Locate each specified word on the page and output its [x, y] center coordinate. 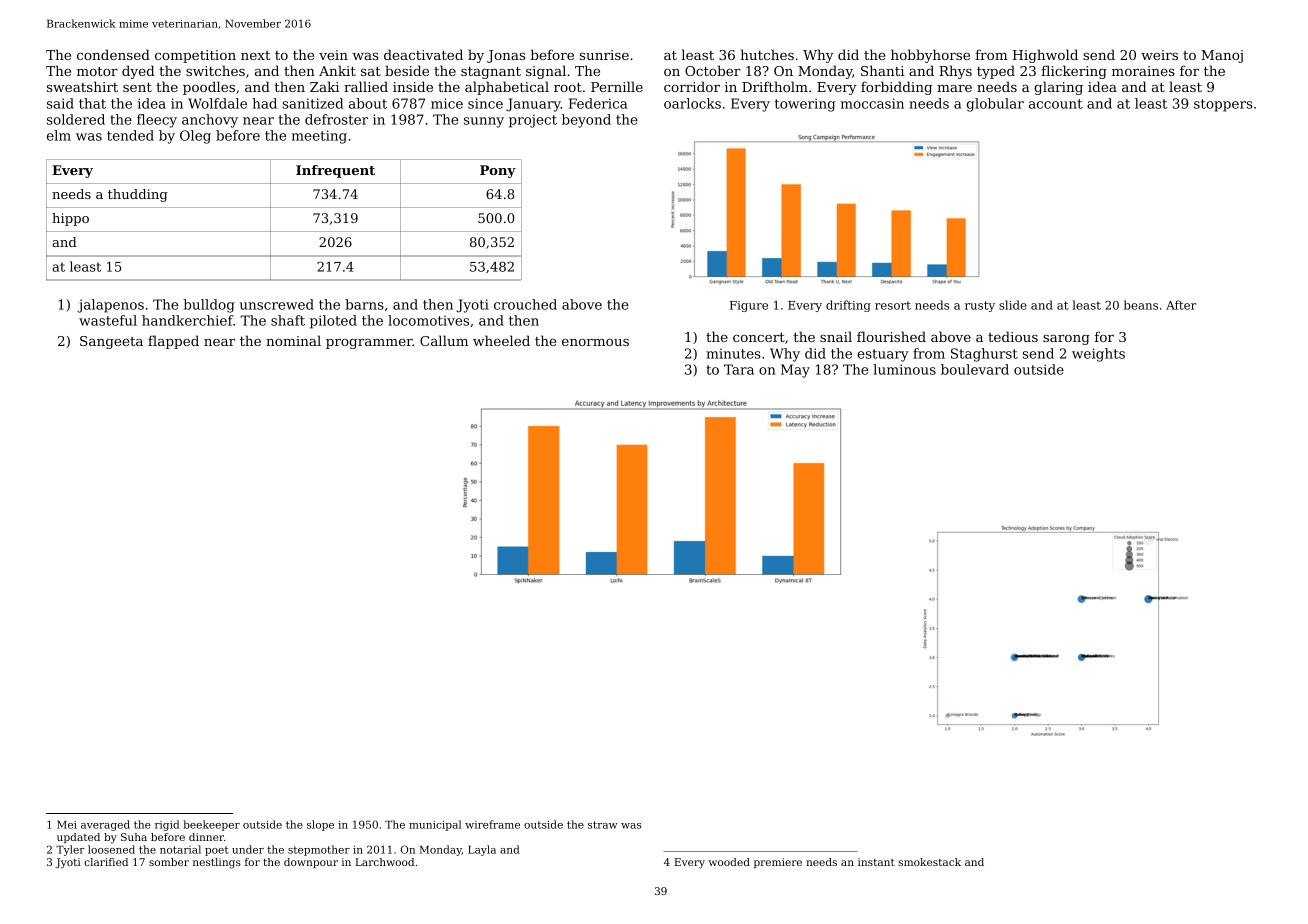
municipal [435, 825]
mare [954, 88]
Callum [444, 340]
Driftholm [775, 86]
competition [195, 56]
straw [602, 825]
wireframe [492, 824]
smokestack [930, 862]
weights [1098, 355]
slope [320, 825]
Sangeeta [111, 342]
